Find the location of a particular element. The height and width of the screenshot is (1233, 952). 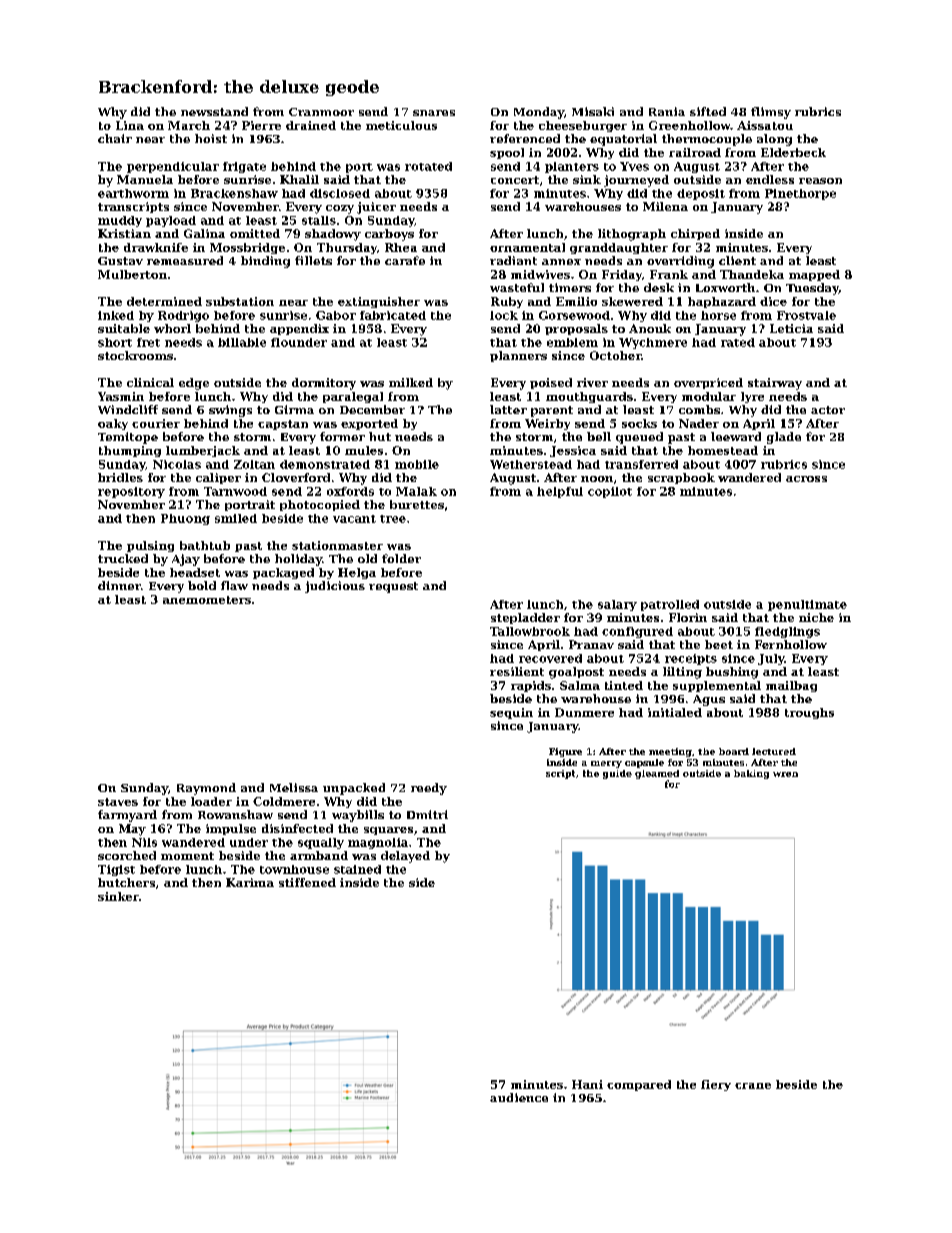

meticulous is located at coordinates (401, 125).
